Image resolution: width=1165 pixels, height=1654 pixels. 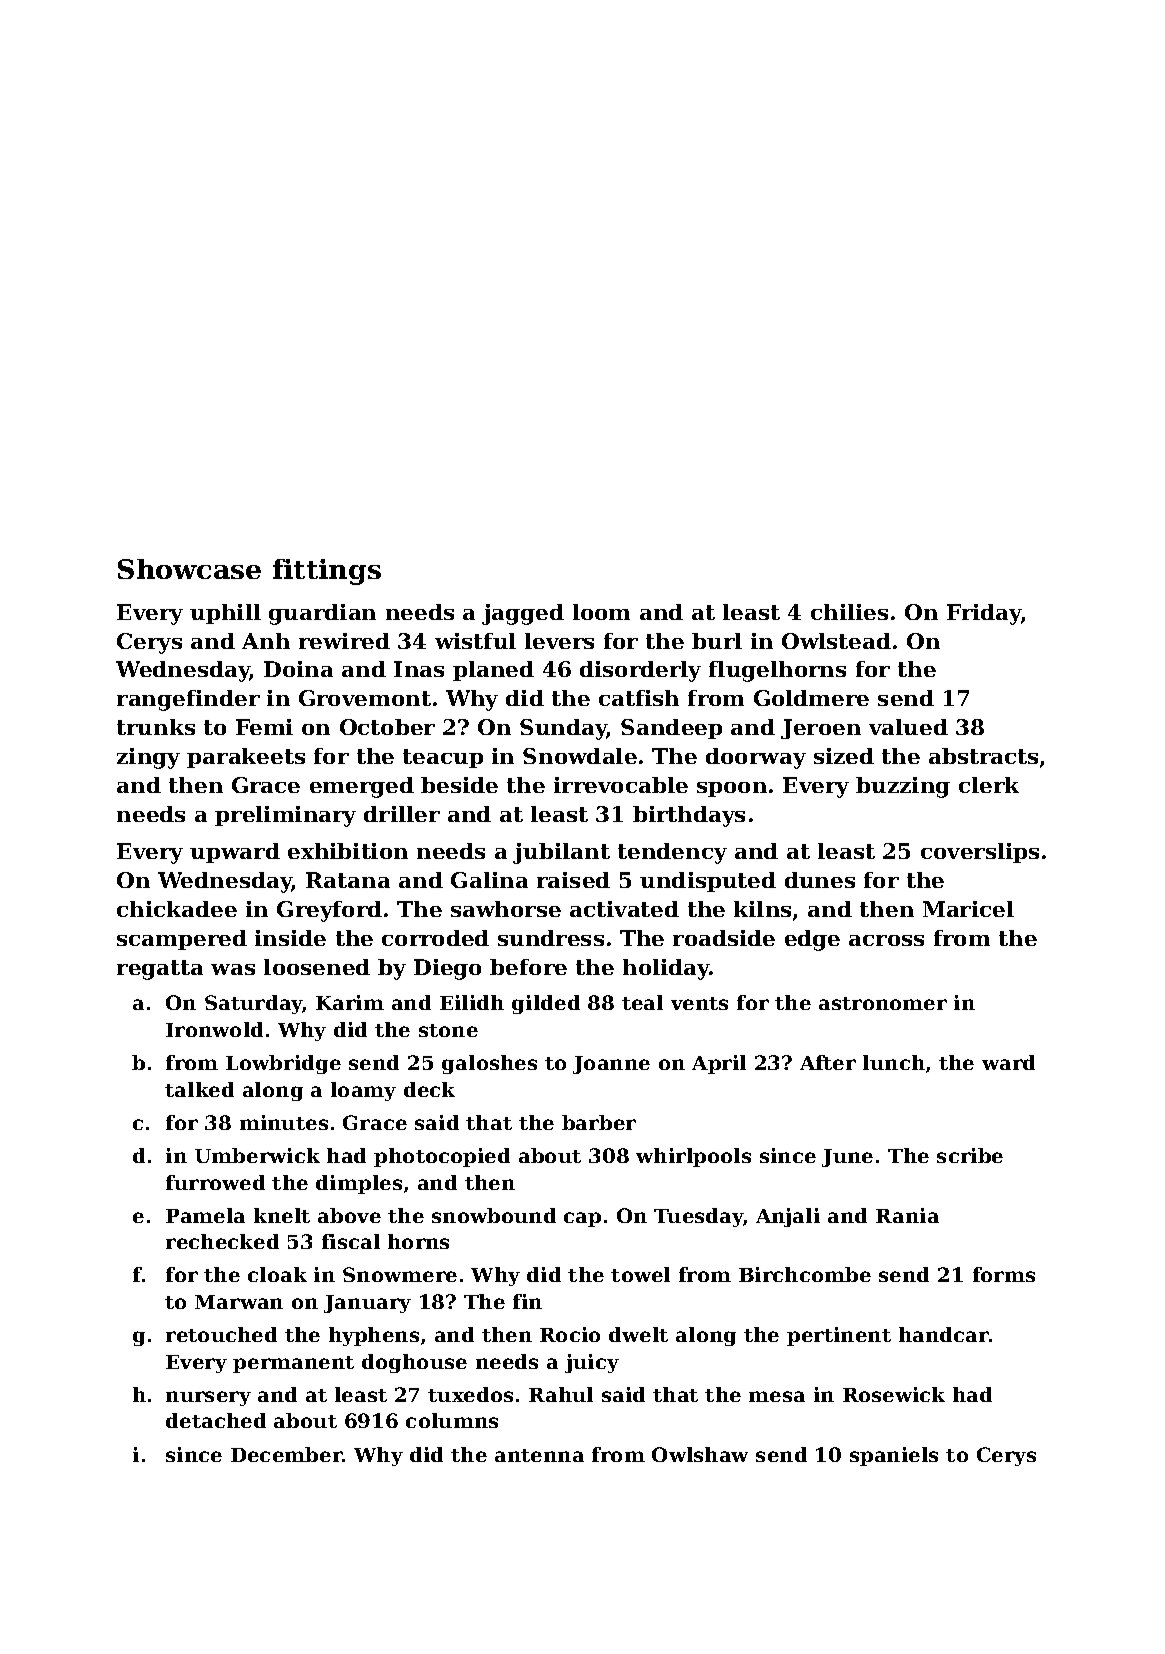 I want to click on forms, so click(x=1004, y=1274).
